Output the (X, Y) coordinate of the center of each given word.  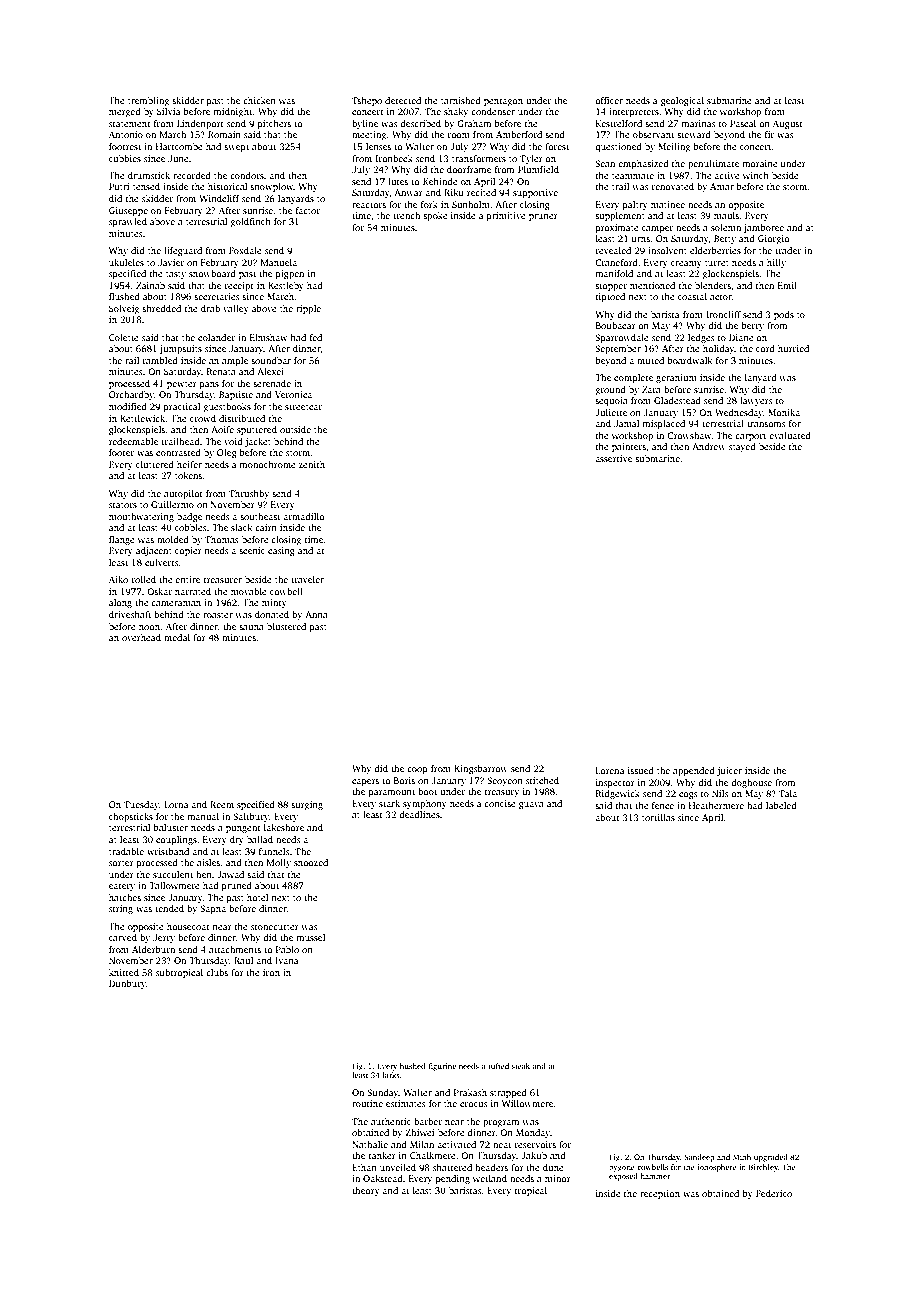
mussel (310, 937)
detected (403, 100)
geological (682, 101)
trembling (148, 101)
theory (366, 1191)
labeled (781, 805)
